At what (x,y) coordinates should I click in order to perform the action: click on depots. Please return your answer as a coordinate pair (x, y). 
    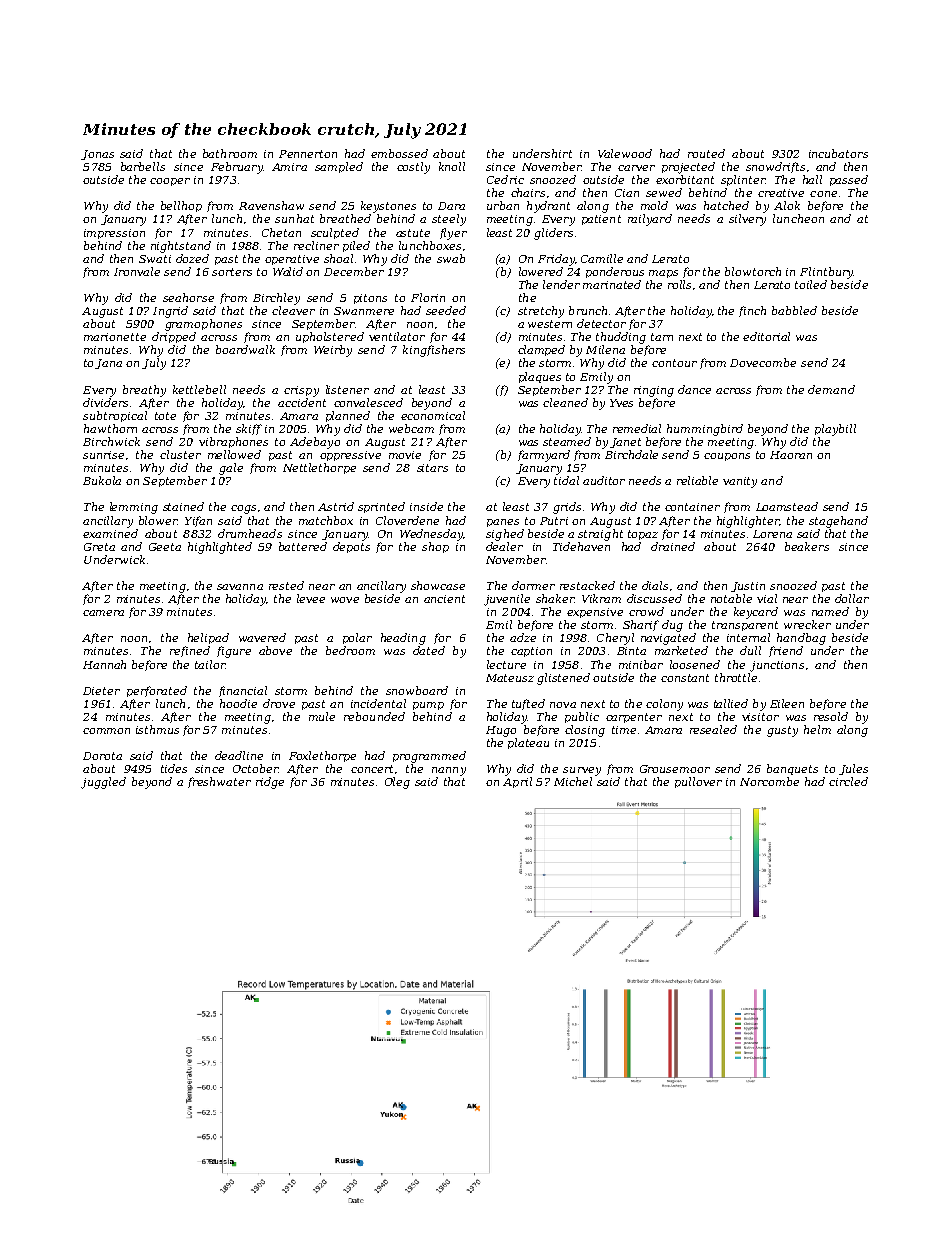
    Looking at the image, I should click on (351, 547).
